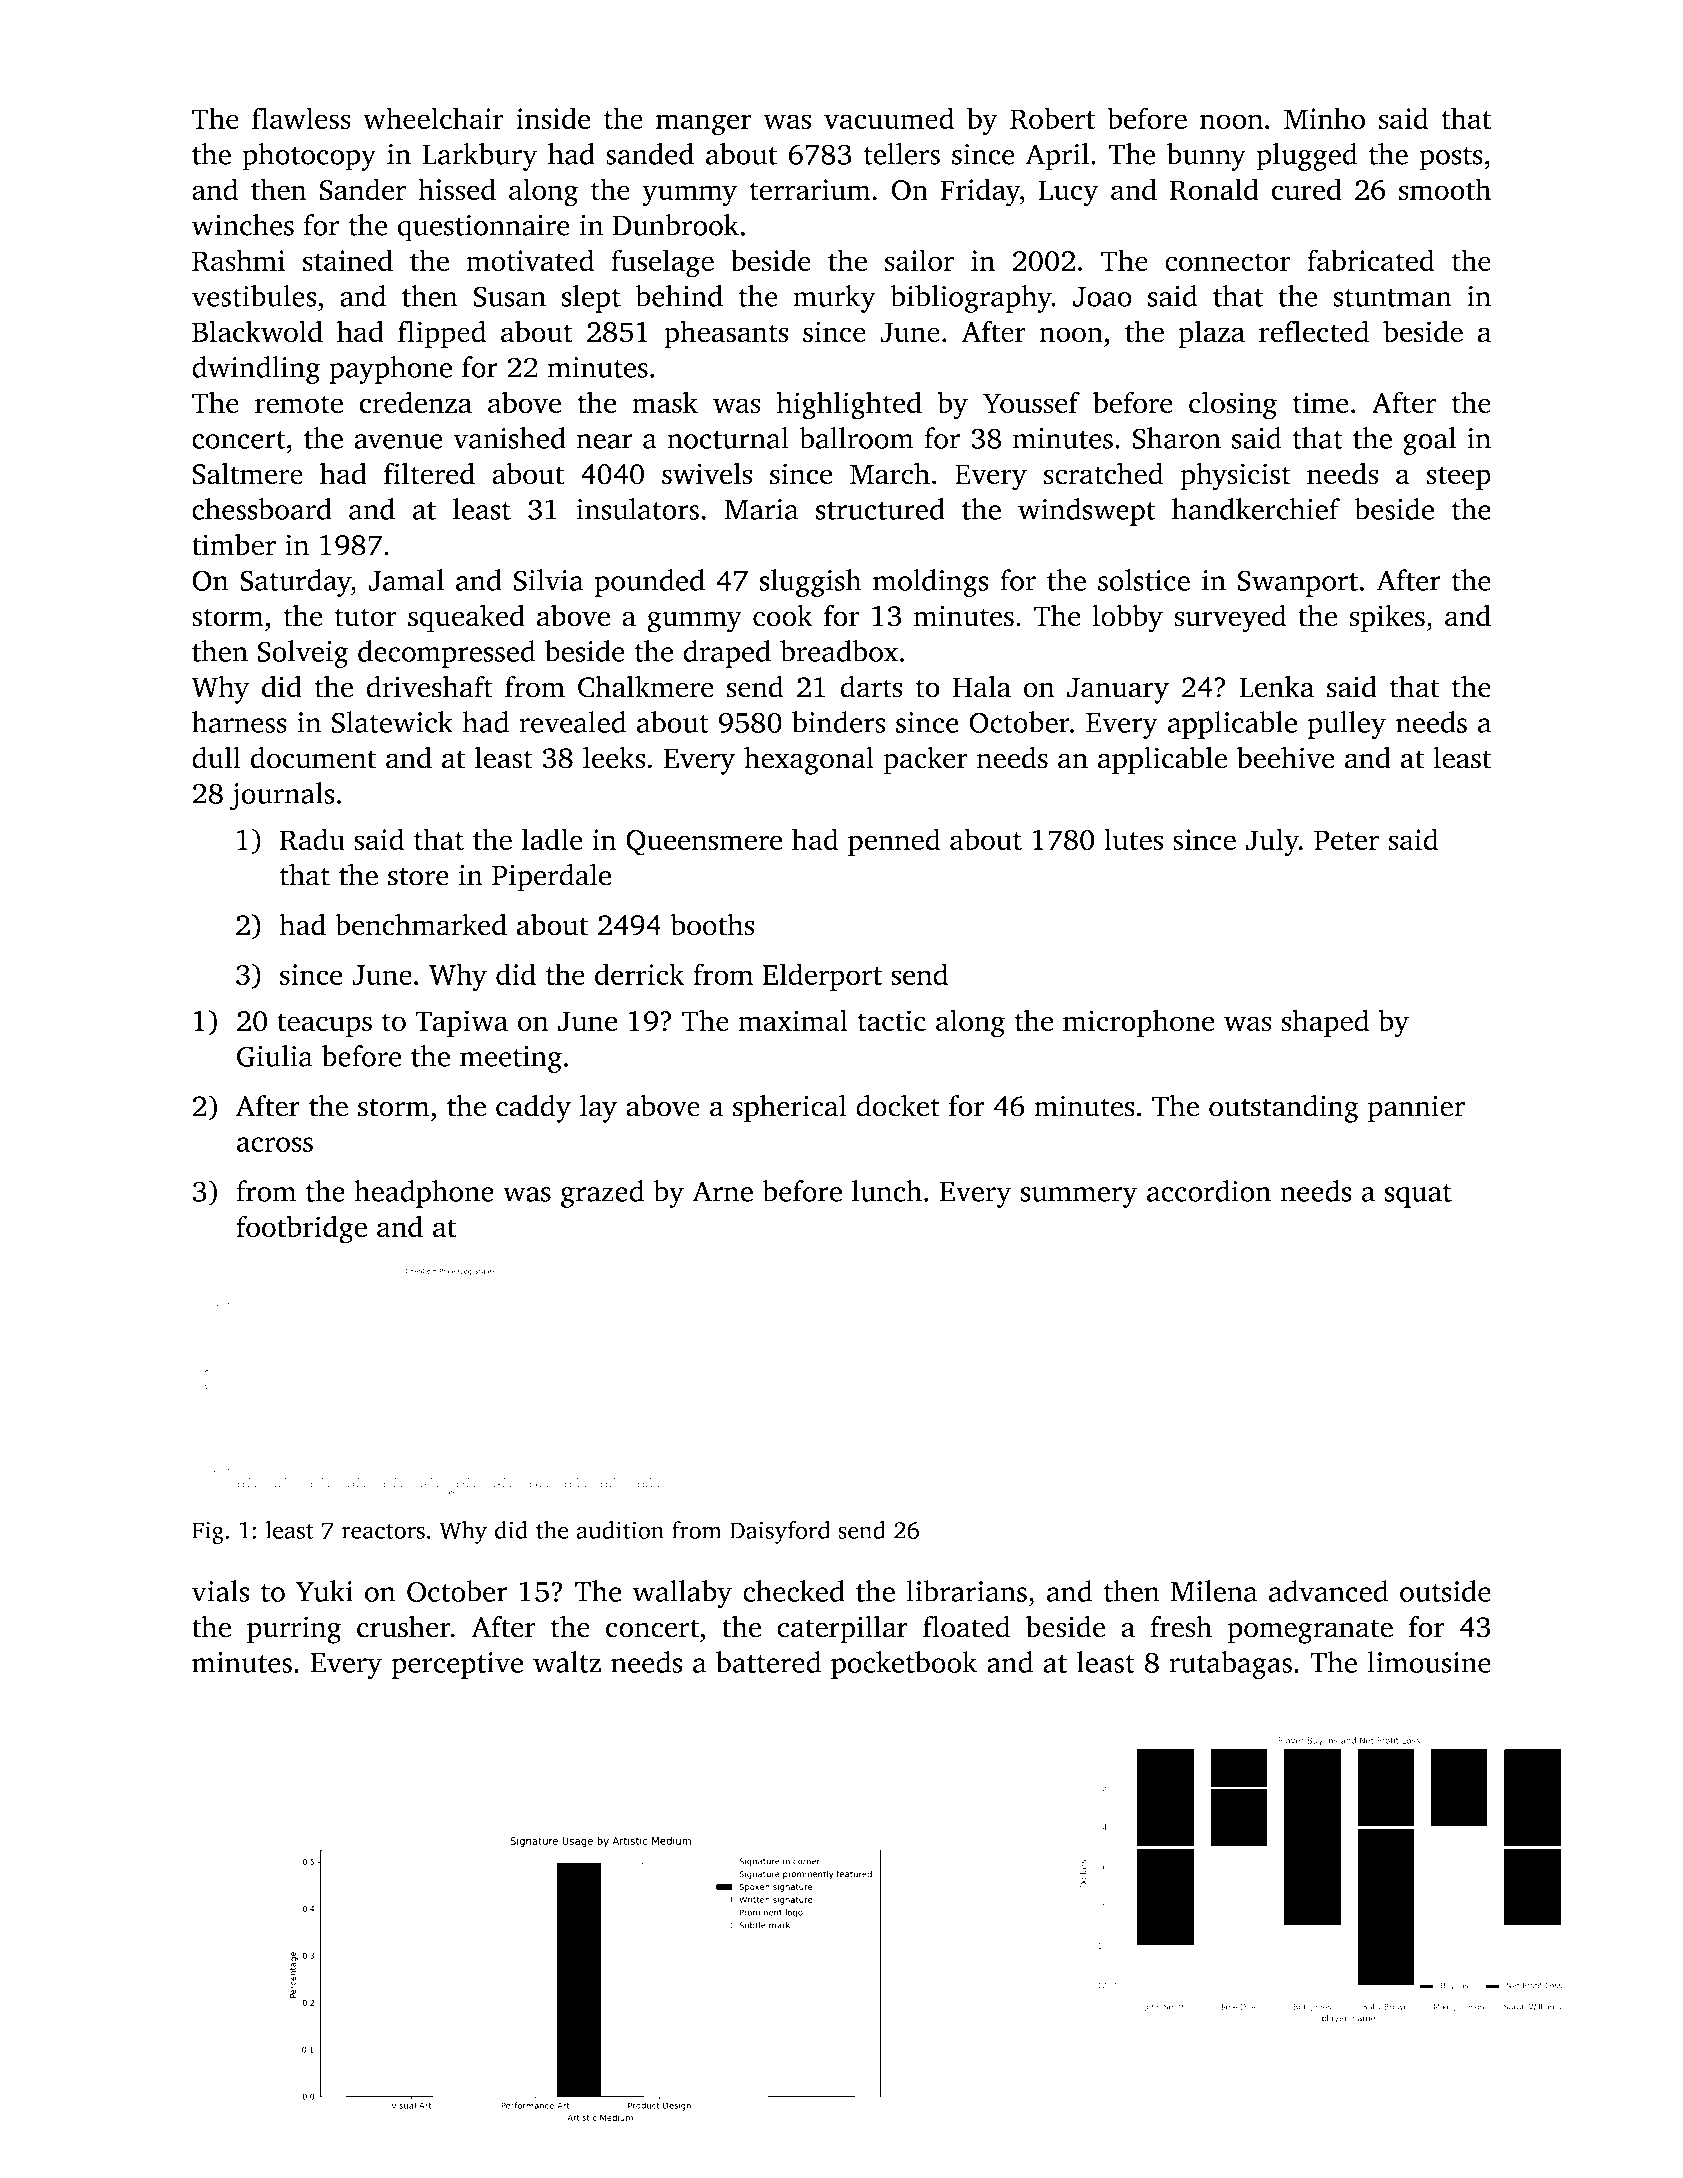 The image size is (1683, 2178). I want to click on stained, so click(348, 260).
